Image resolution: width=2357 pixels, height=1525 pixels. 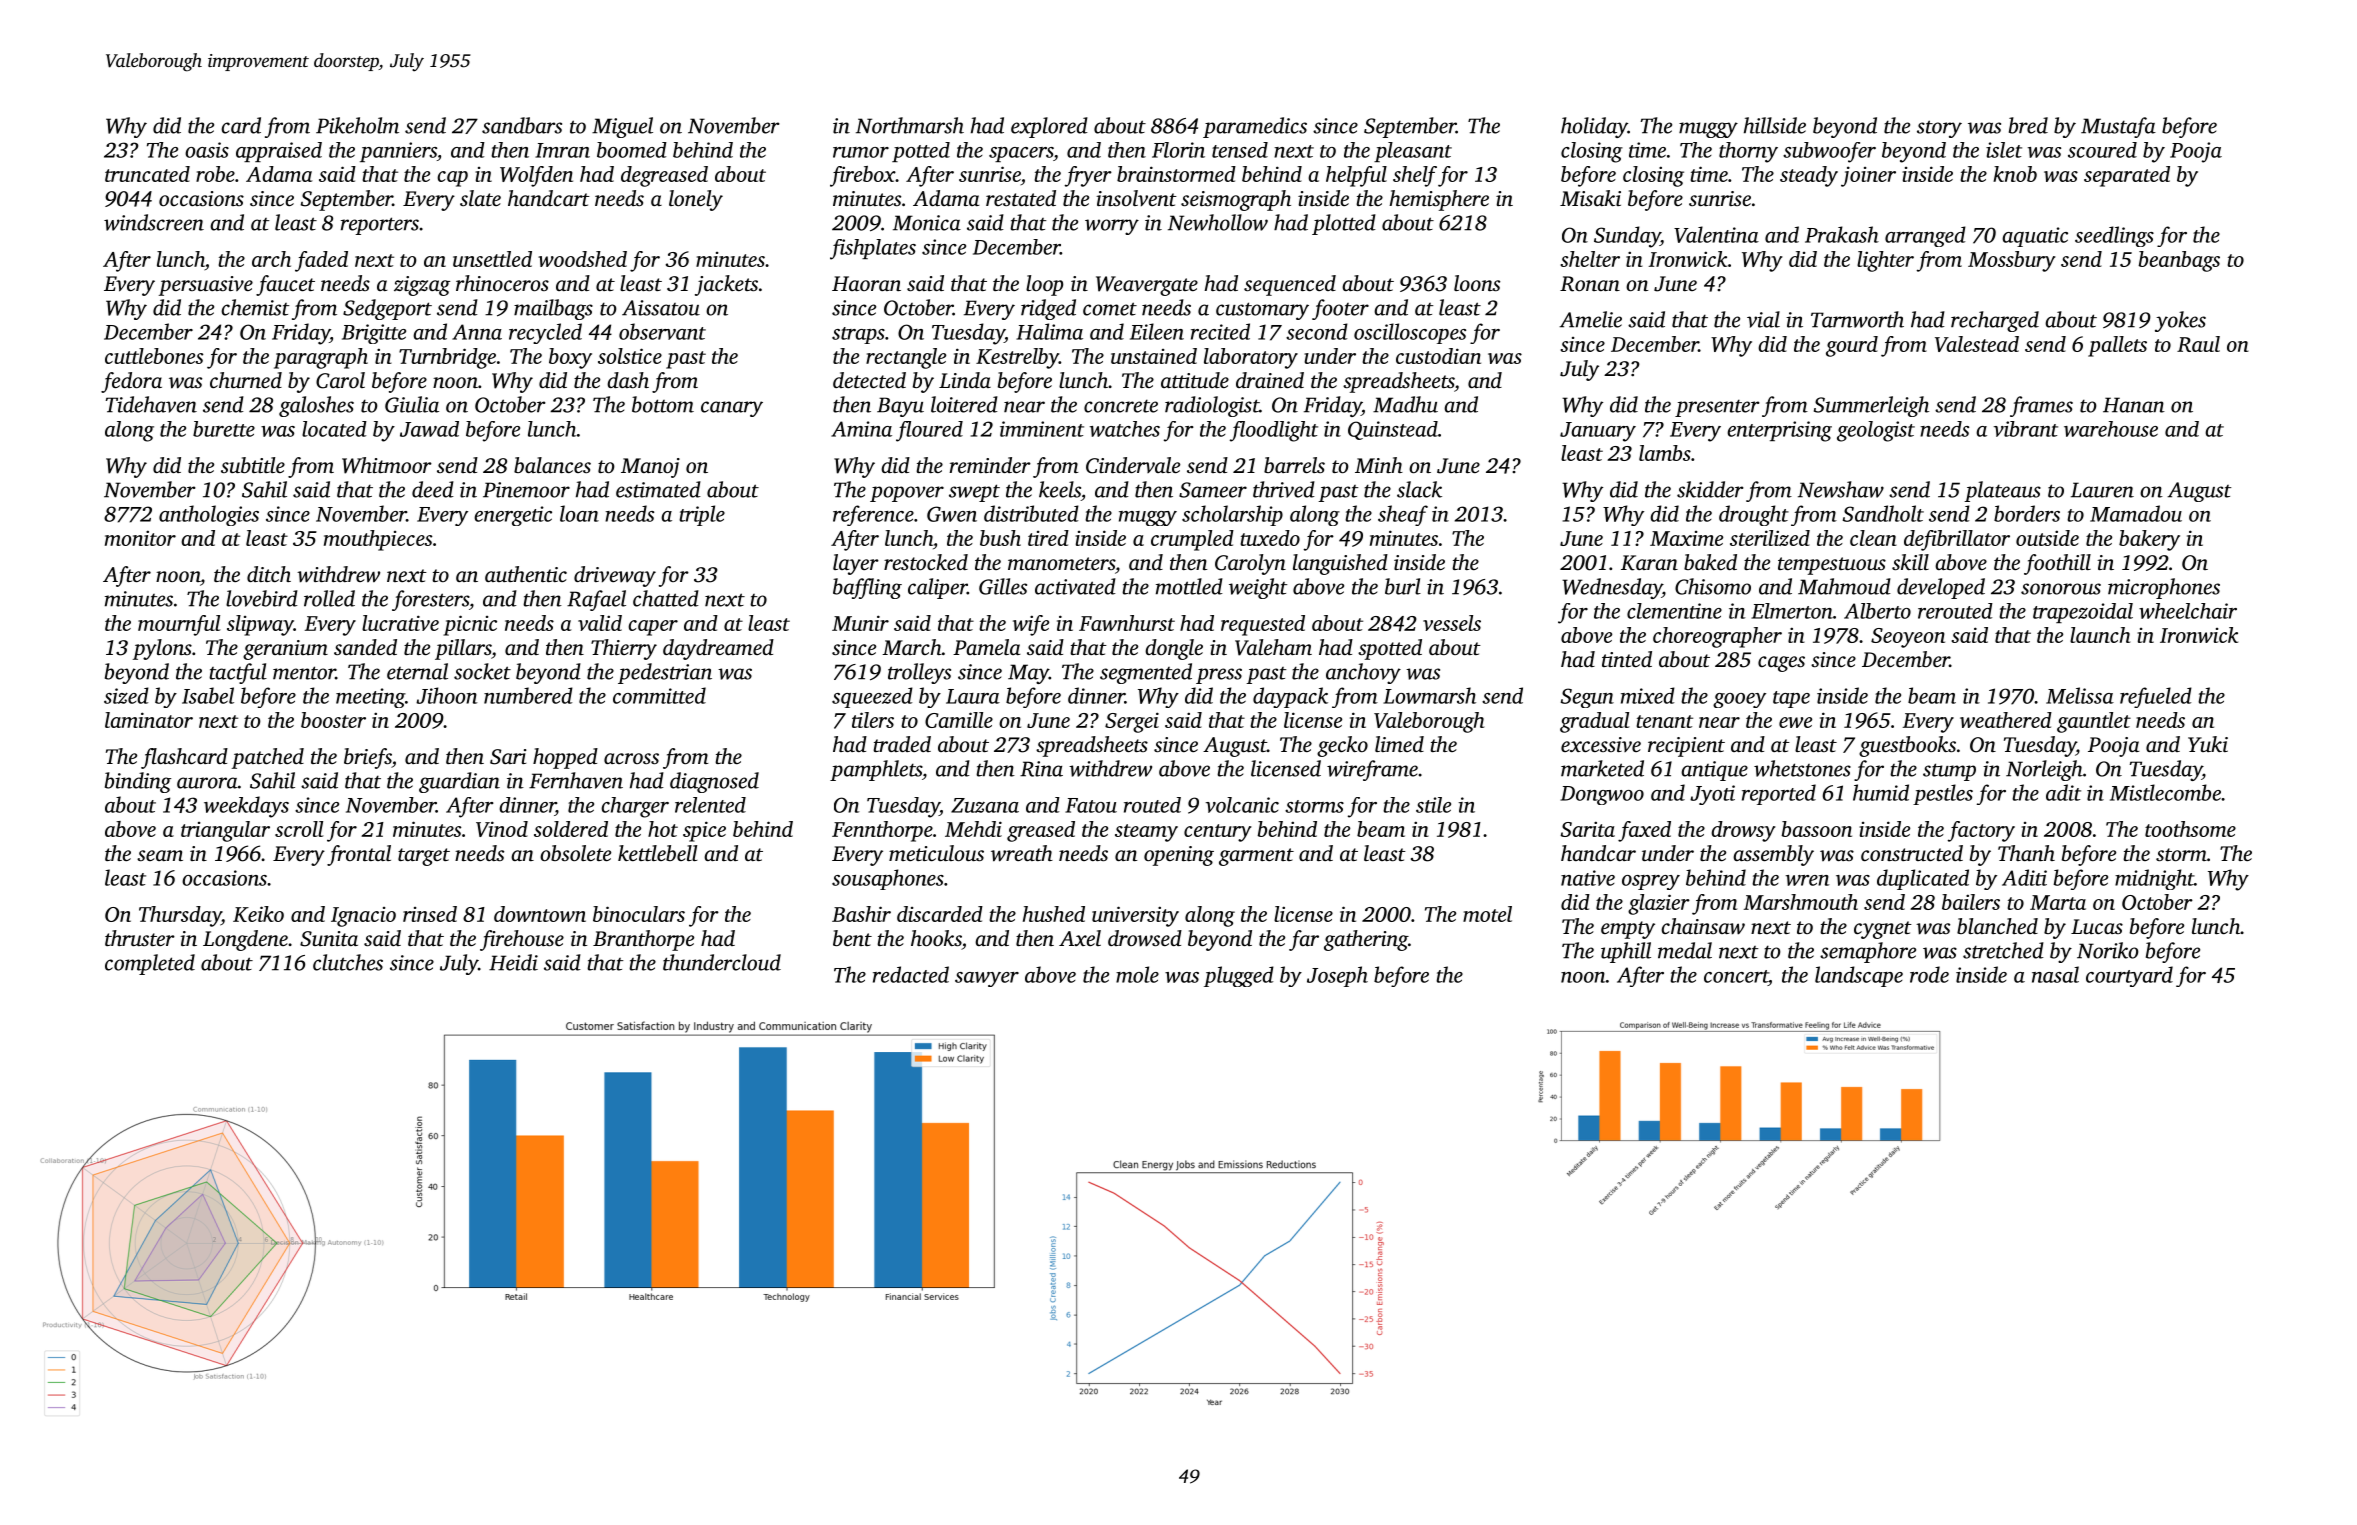 What do you see at coordinates (363, 917) in the screenshot?
I see `Ignacio` at bounding box center [363, 917].
